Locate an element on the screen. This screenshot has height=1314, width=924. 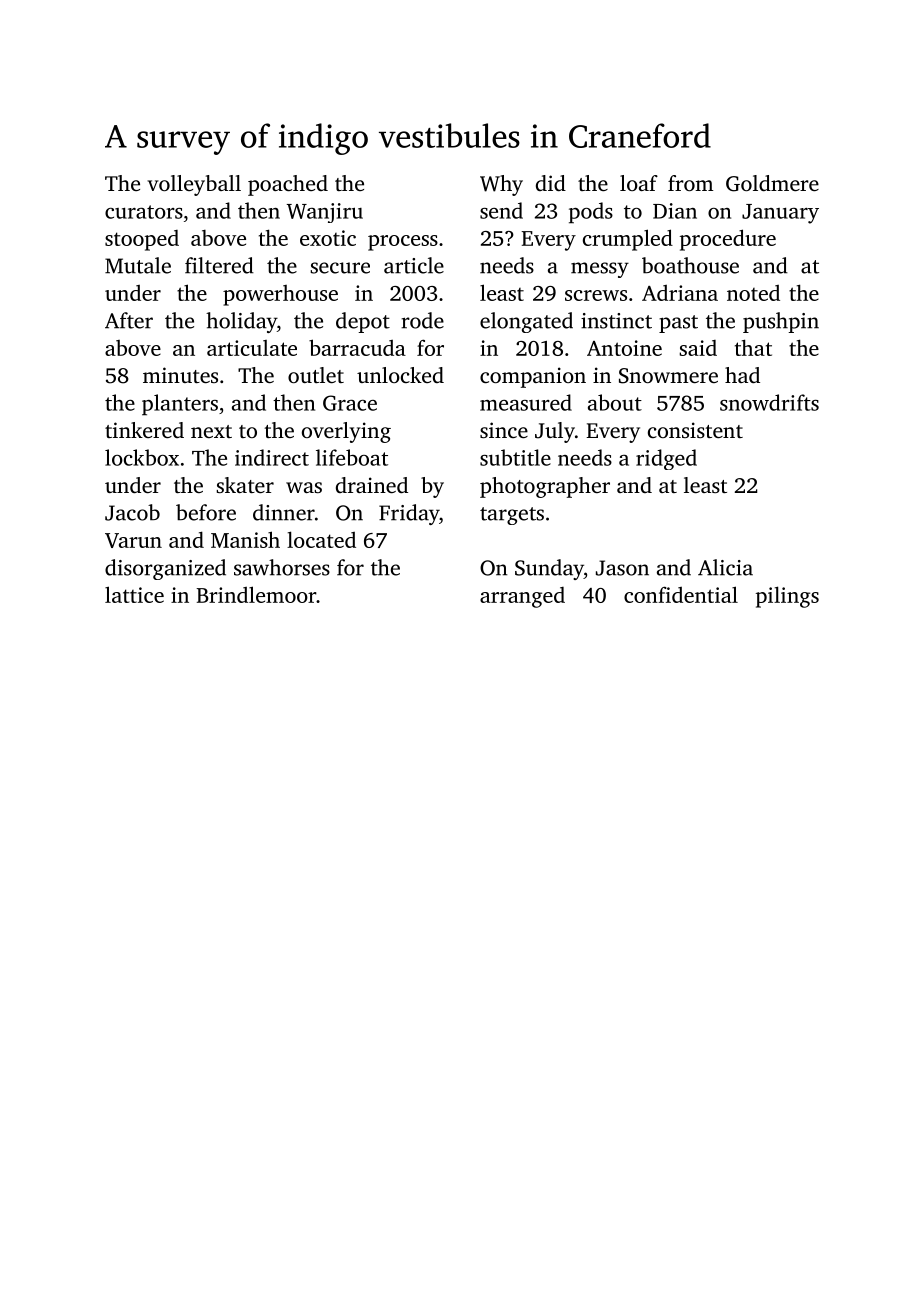
consistent is located at coordinates (695, 430).
